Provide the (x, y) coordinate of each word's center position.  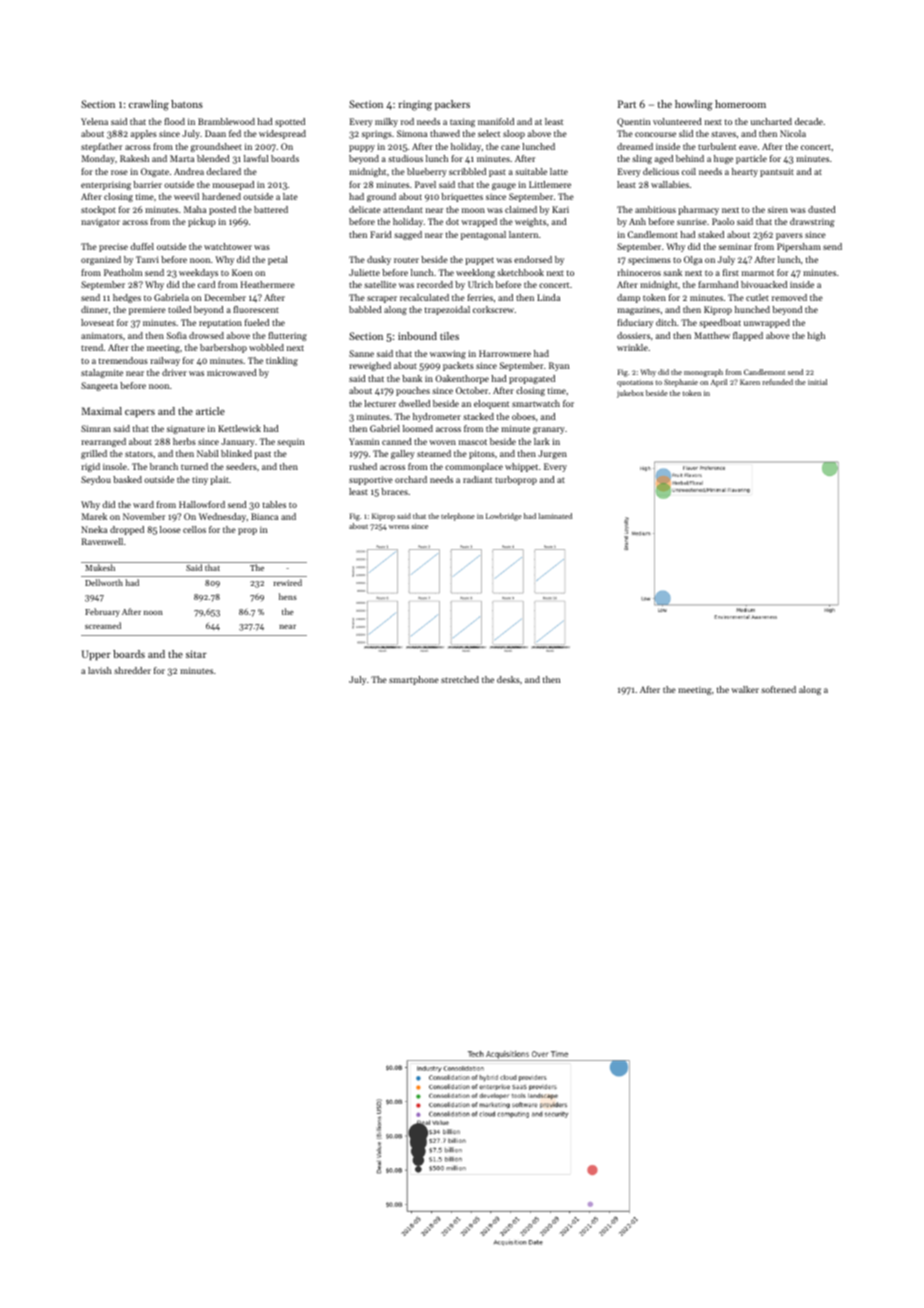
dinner (94, 309)
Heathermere (268, 284)
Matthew (712, 335)
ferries (480, 297)
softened (778, 689)
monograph (703, 373)
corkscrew (494, 309)
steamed (434, 453)
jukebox (630, 394)
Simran (96, 428)
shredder (132, 670)
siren (778, 209)
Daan (215, 133)
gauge (504, 186)
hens (288, 596)
